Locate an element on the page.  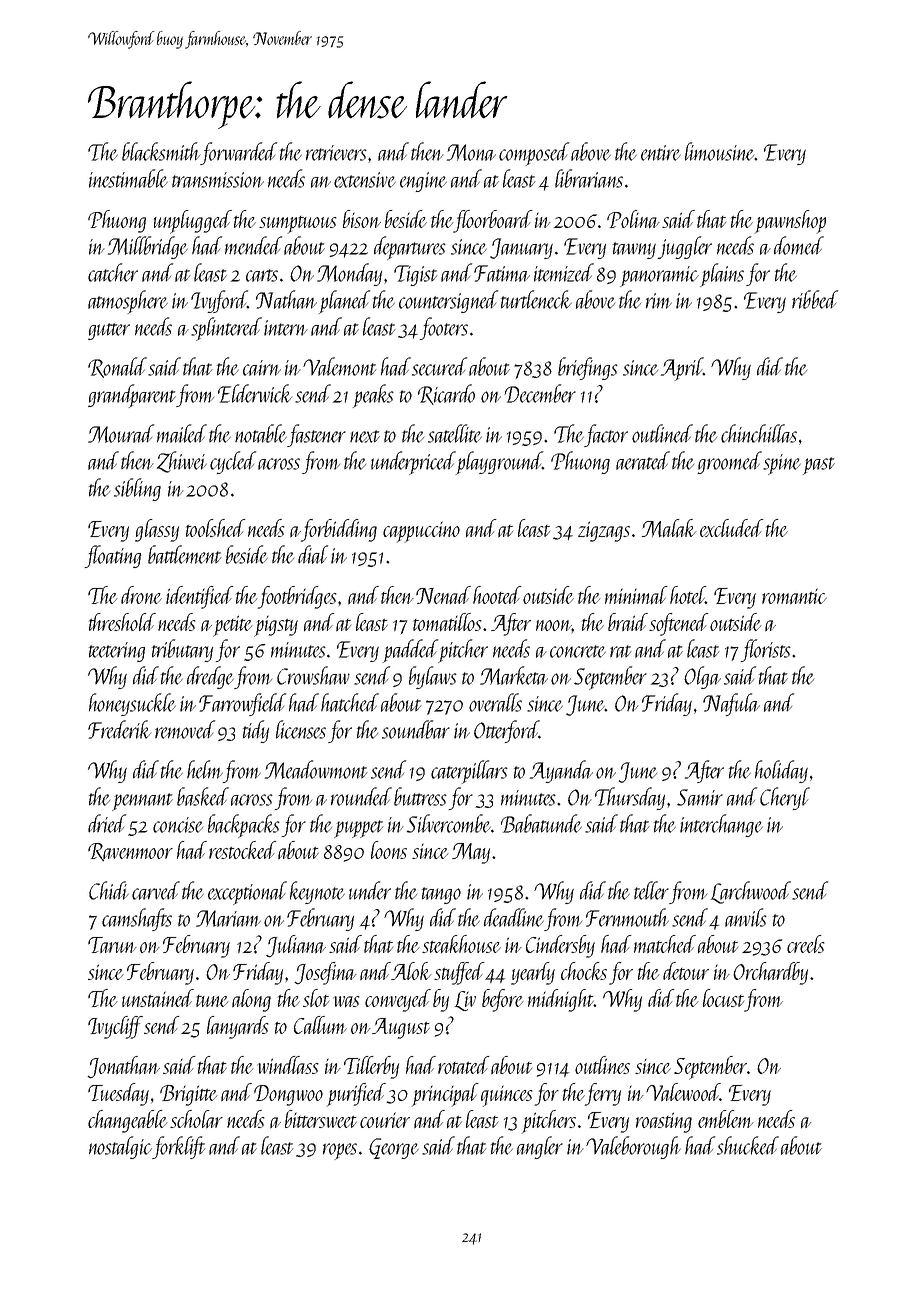
bylaws is located at coordinates (433, 677).
